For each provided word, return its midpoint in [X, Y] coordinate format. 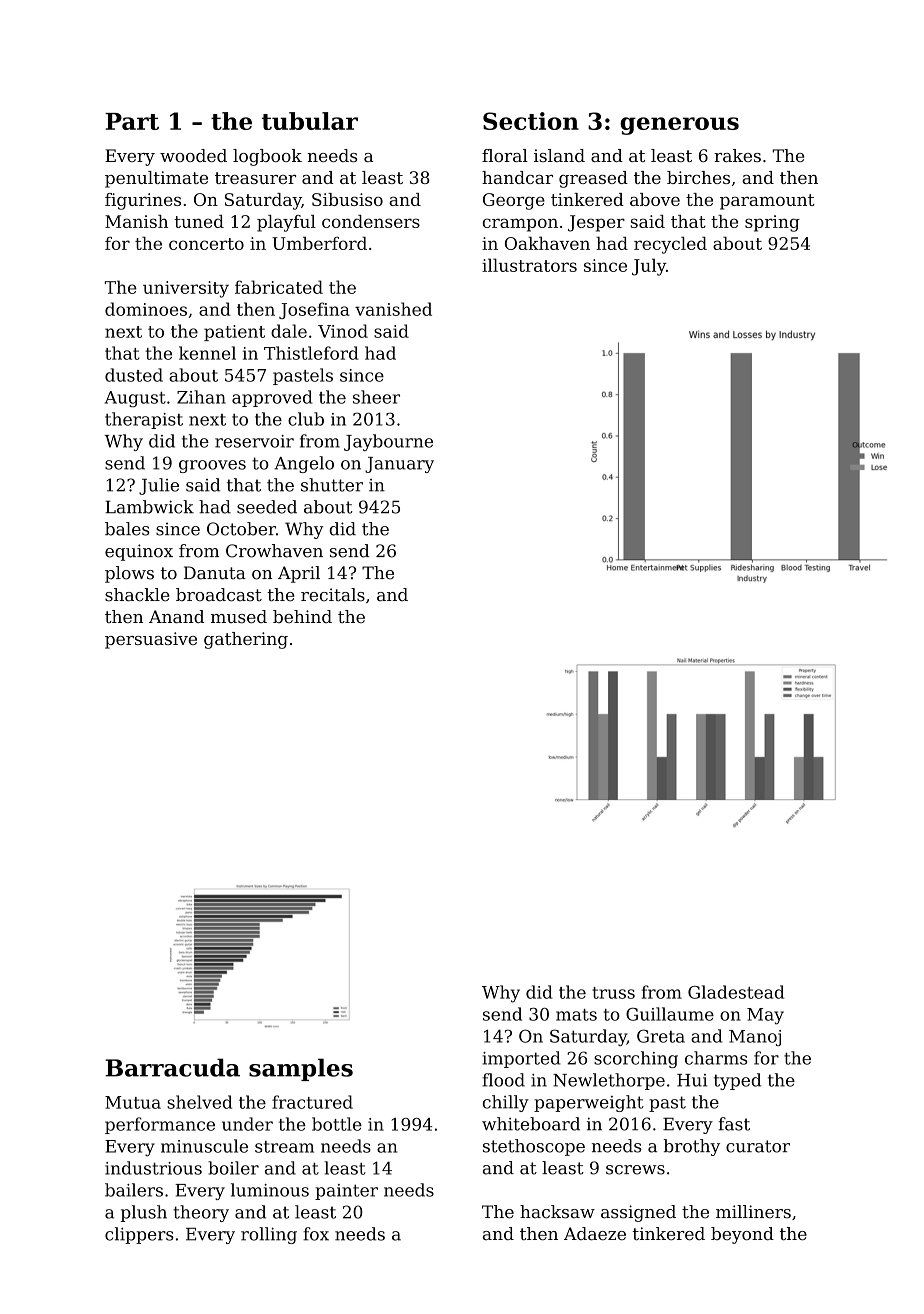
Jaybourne [388, 442]
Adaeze [595, 1234]
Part [132, 121]
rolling [269, 1235]
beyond [742, 1235]
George [514, 201]
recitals [333, 595]
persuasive [151, 640]
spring [772, 223]
